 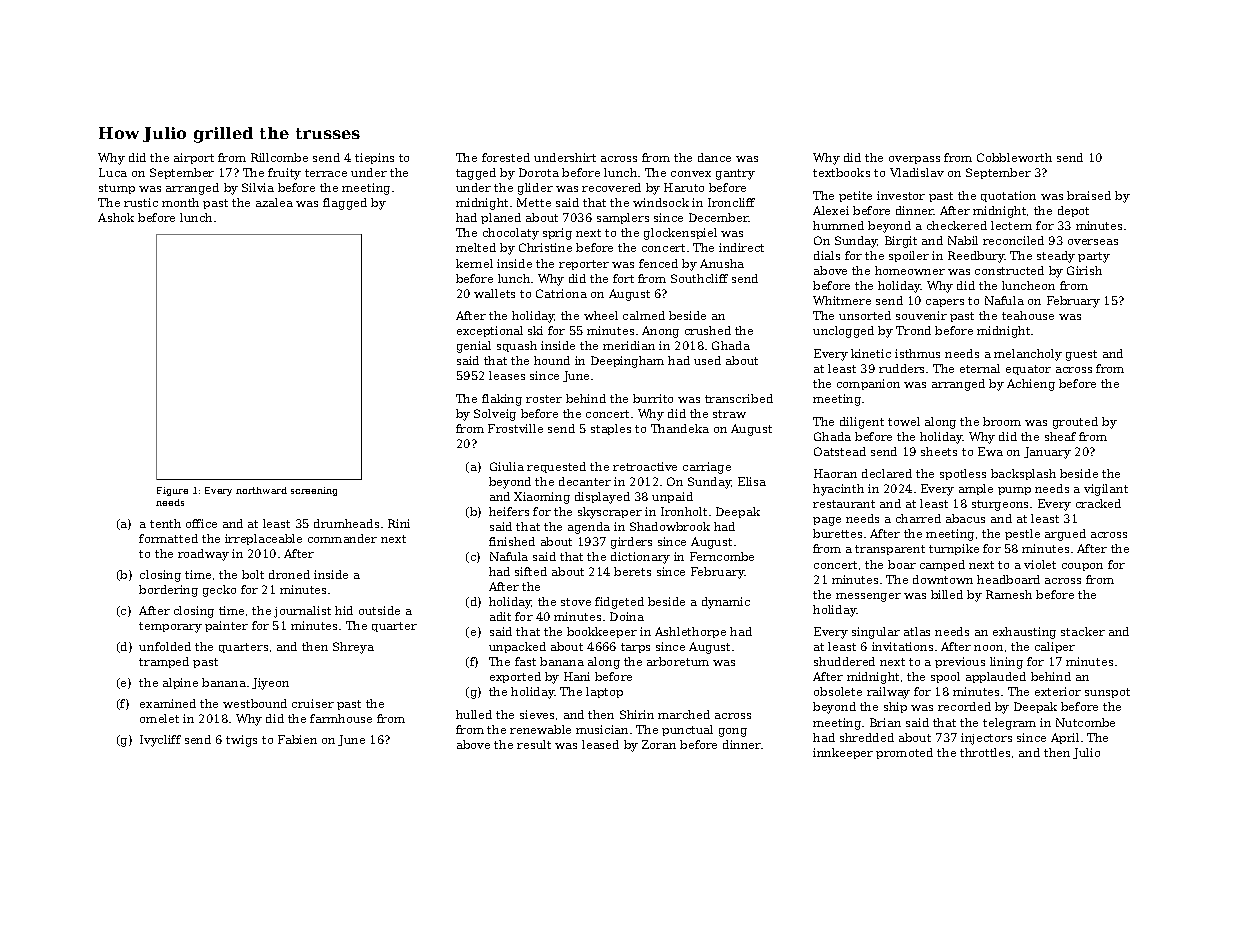 What do you see at coordinates (346, 523) in the screenshot?
I see `drumheads` at bounding box center [346, 523].
